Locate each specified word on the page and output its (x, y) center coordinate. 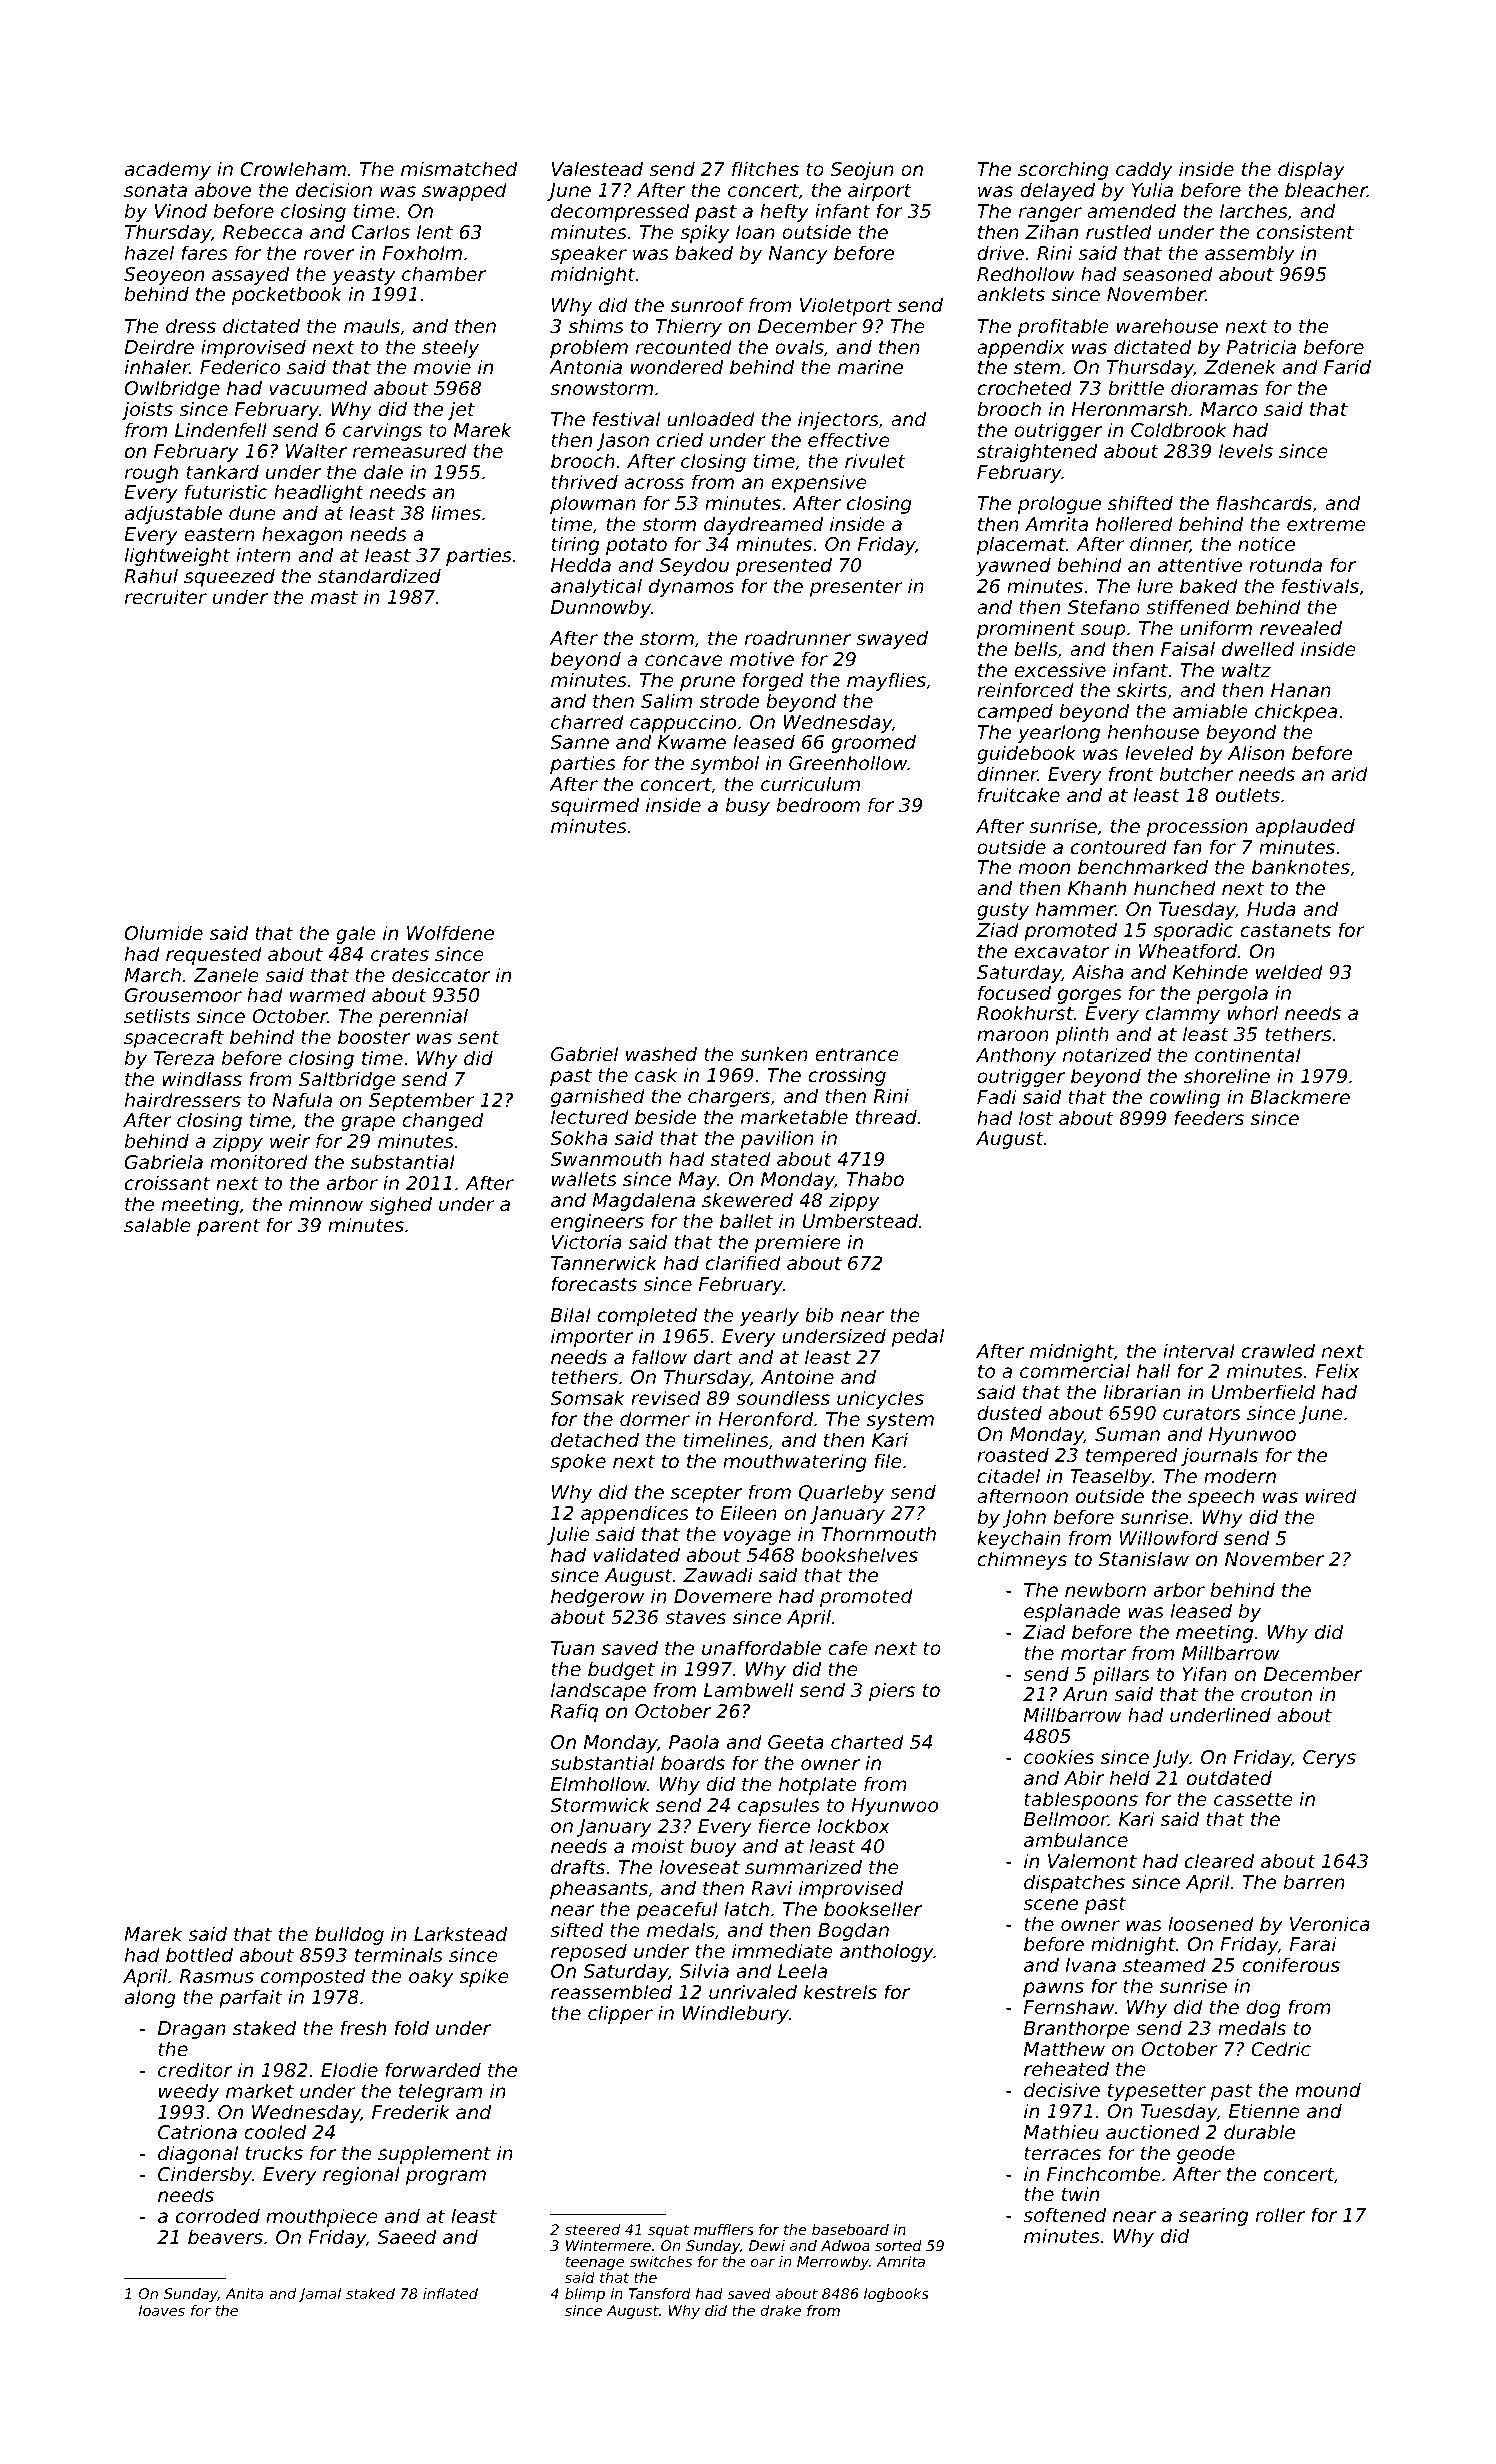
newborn (1105, 1589)
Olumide (164, 932)
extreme (1326, 524)
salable (157, 1224)
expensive (819, 483)
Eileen (748, 1512)
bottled (199, 1954)
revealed (1301, 627)
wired (1331, 1495)
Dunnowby (601, 608)
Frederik (411, 2111)
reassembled (611, 1991)
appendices (635, 1514)
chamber (444, 273)
